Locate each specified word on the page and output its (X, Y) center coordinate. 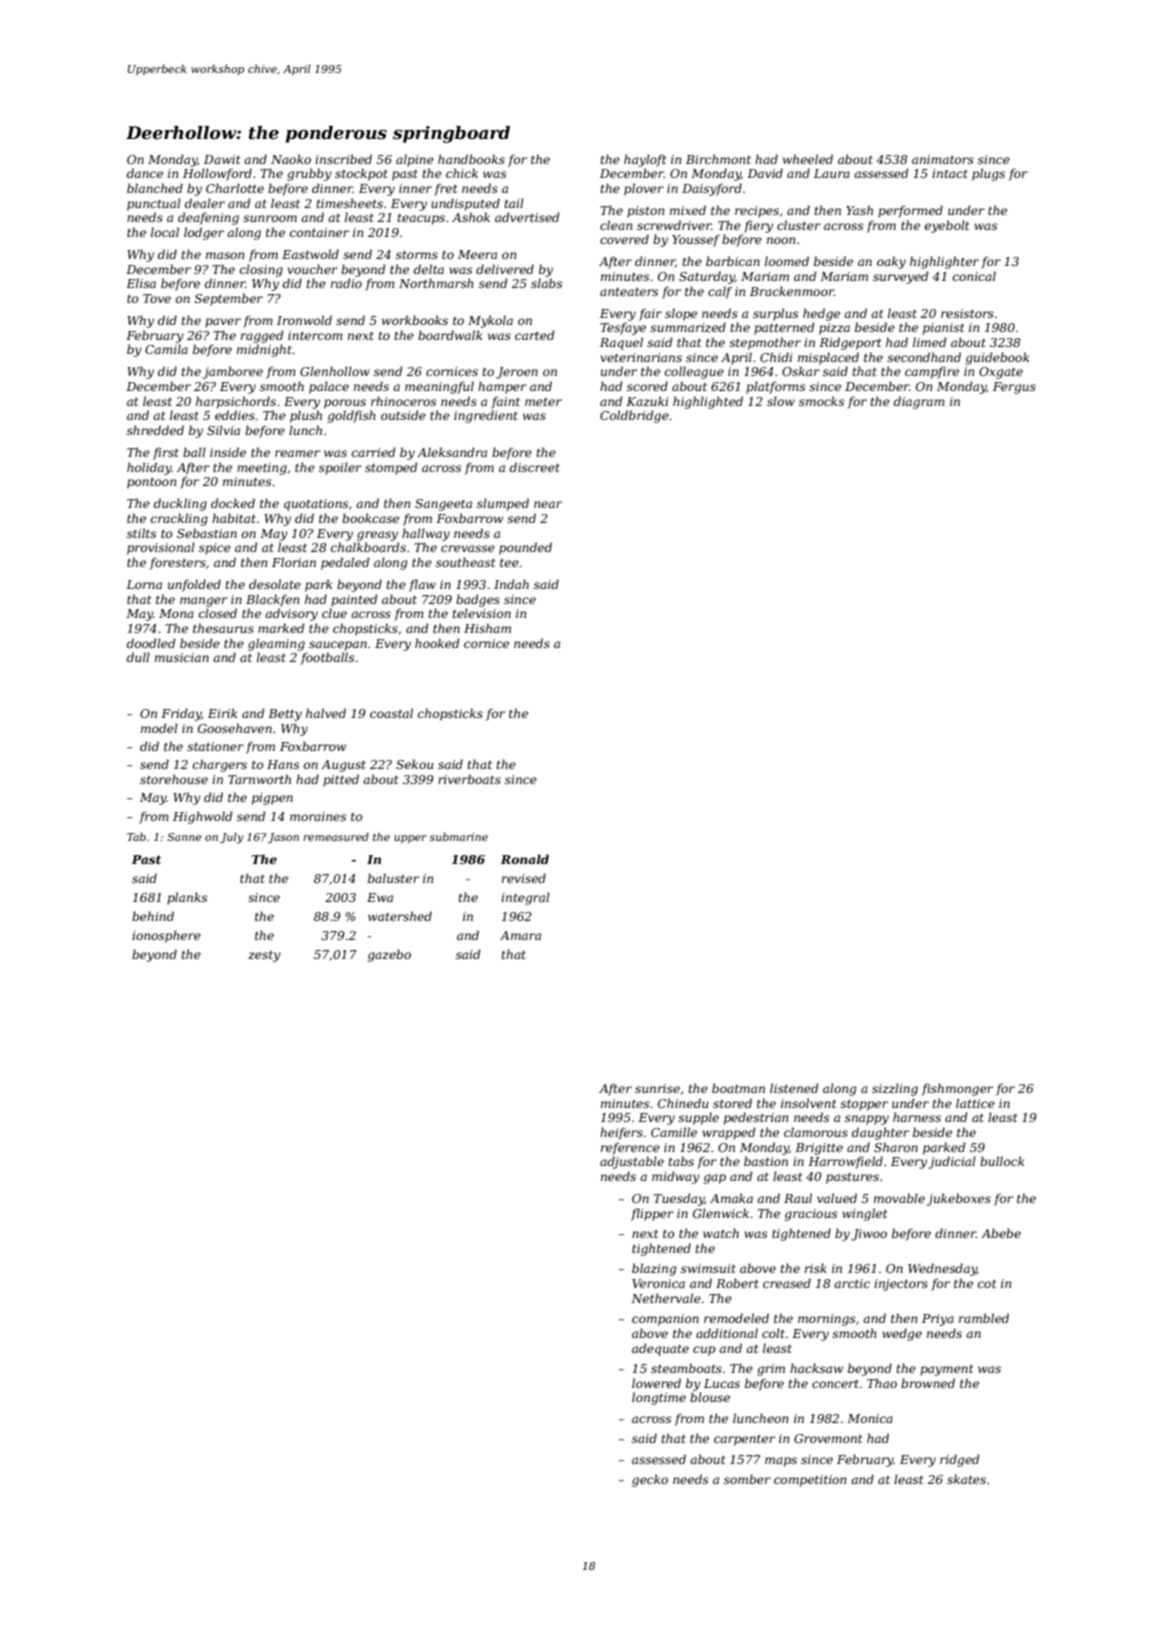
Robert (737, 1283)
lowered (656, 1383)
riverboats (469, 779)
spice (215, 549)
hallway (426, 534)
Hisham (487, 628)
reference (630, 1148)
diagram (919, 402)
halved (326, 713)
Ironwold (304, 320)
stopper (864, 1105)
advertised (527, 217)
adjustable (632, 1162)
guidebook (997, 358)
